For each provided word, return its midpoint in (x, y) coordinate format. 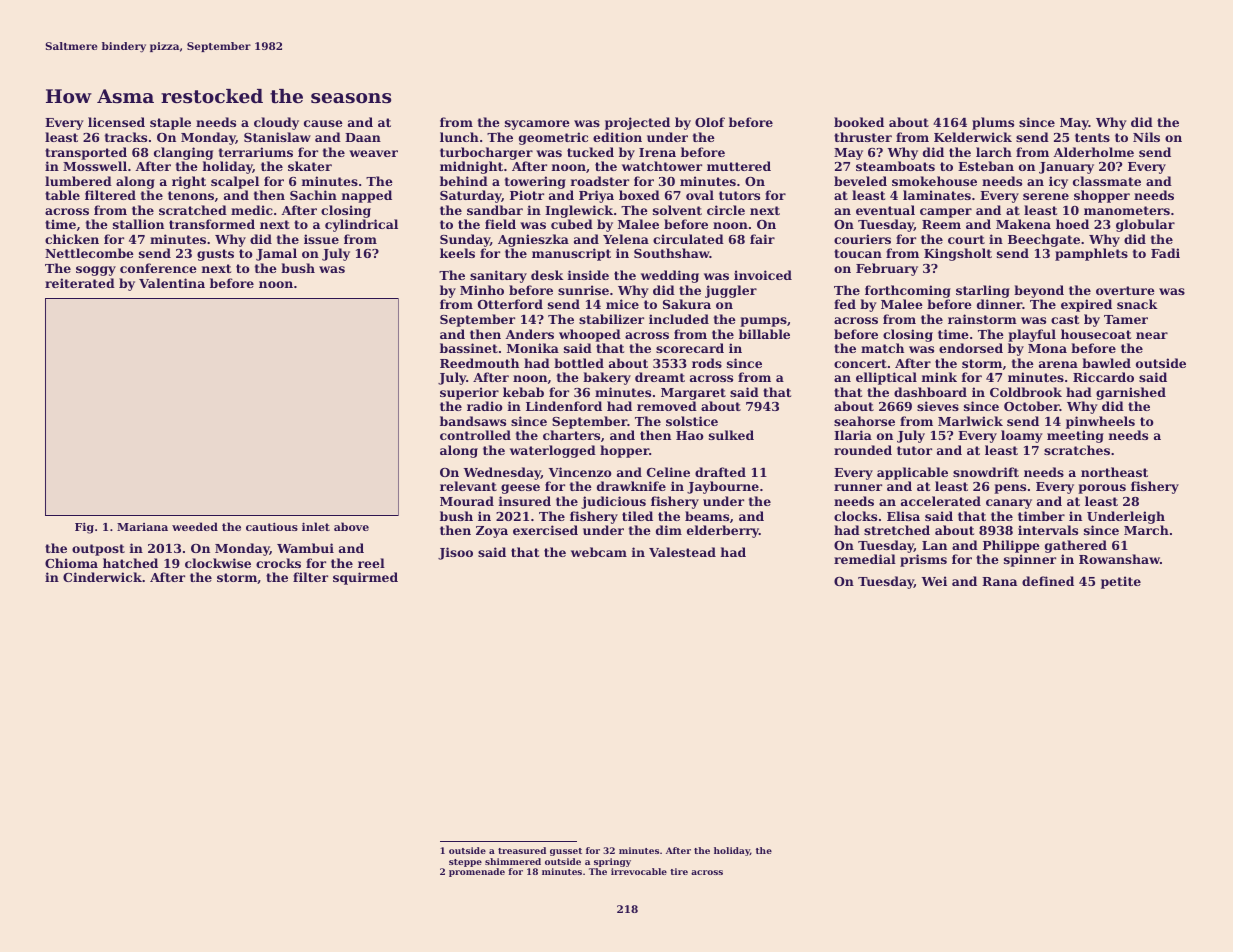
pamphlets (1091, 254)
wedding (670, 276)
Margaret (693, 394)
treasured (522, 850)
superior (469, 393)
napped (367, 196)
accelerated (941, 501)
